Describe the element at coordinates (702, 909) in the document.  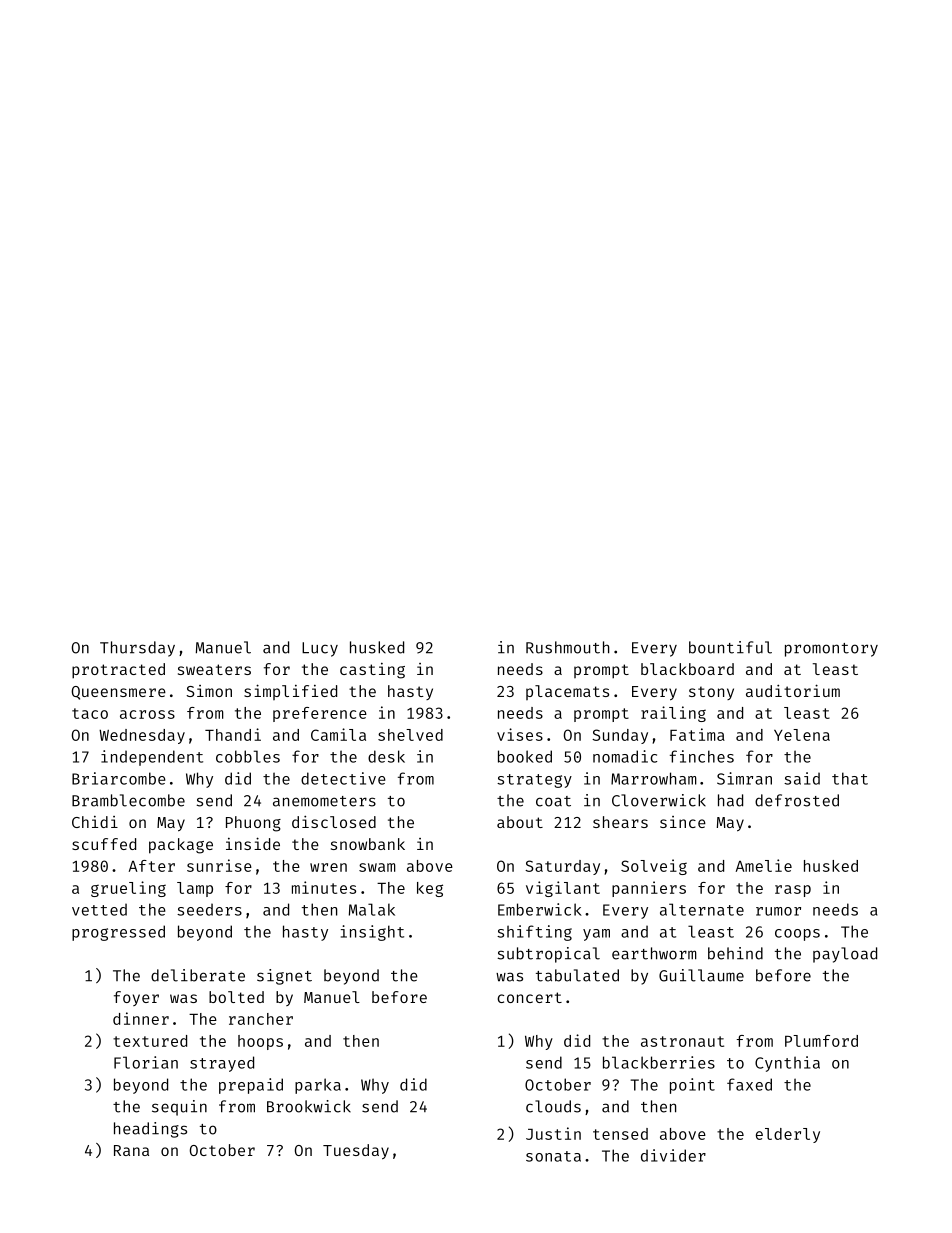
I see `alternate` at that location.
